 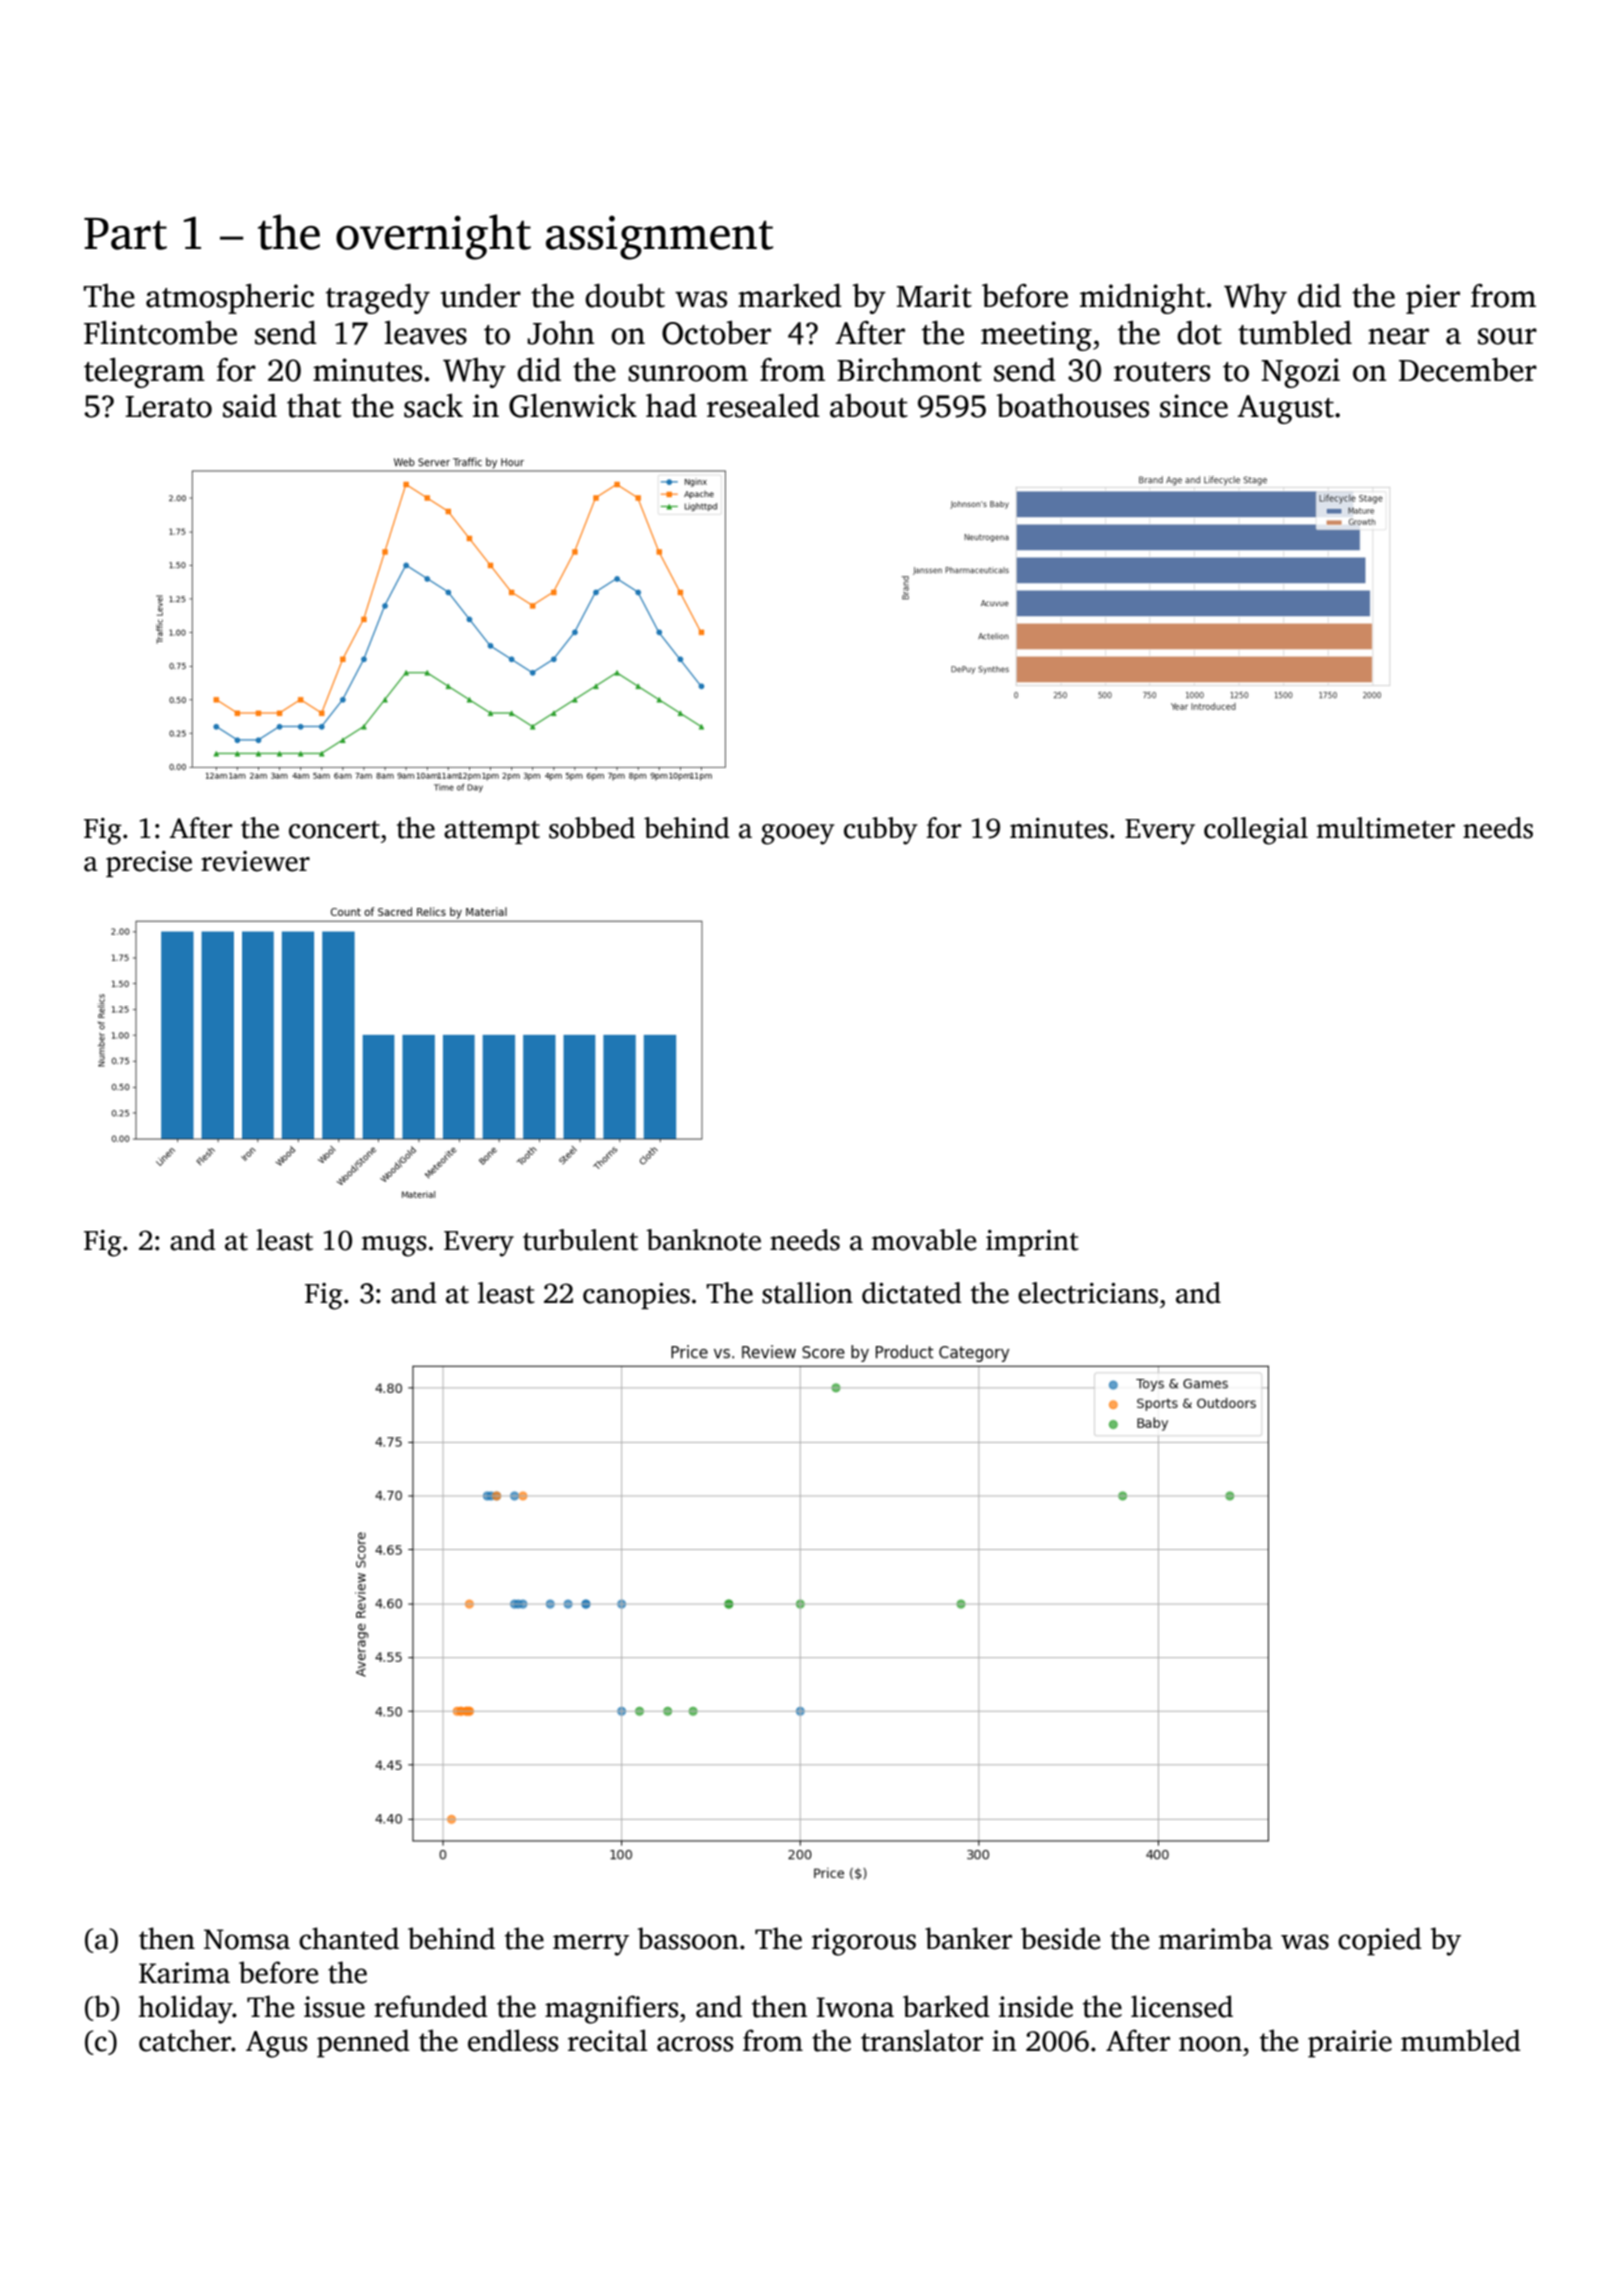 I want to click on precise, so click(x=149, y=864).
